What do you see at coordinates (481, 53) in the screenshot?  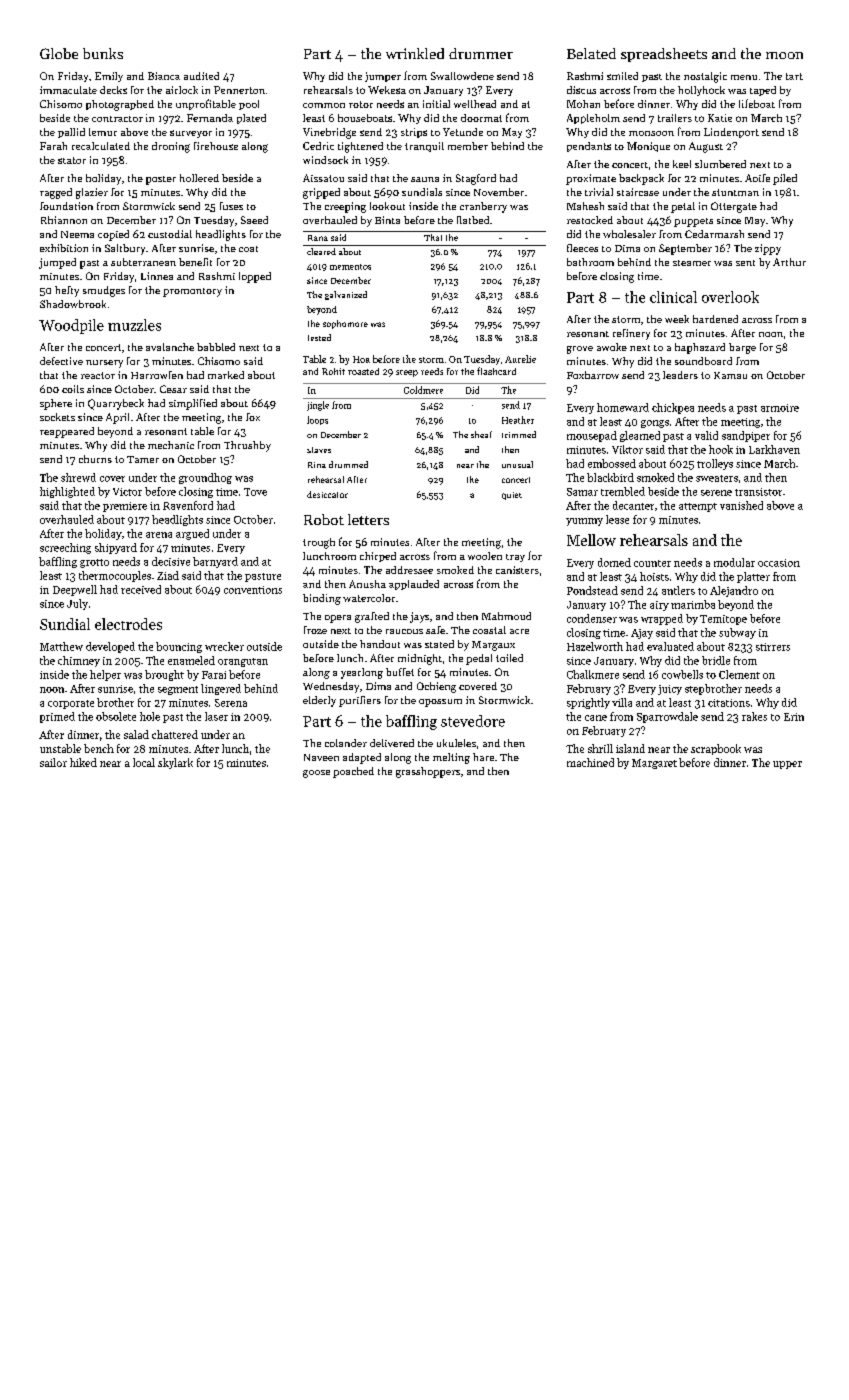 I see `drummer` at bounding box center [481, 53].
